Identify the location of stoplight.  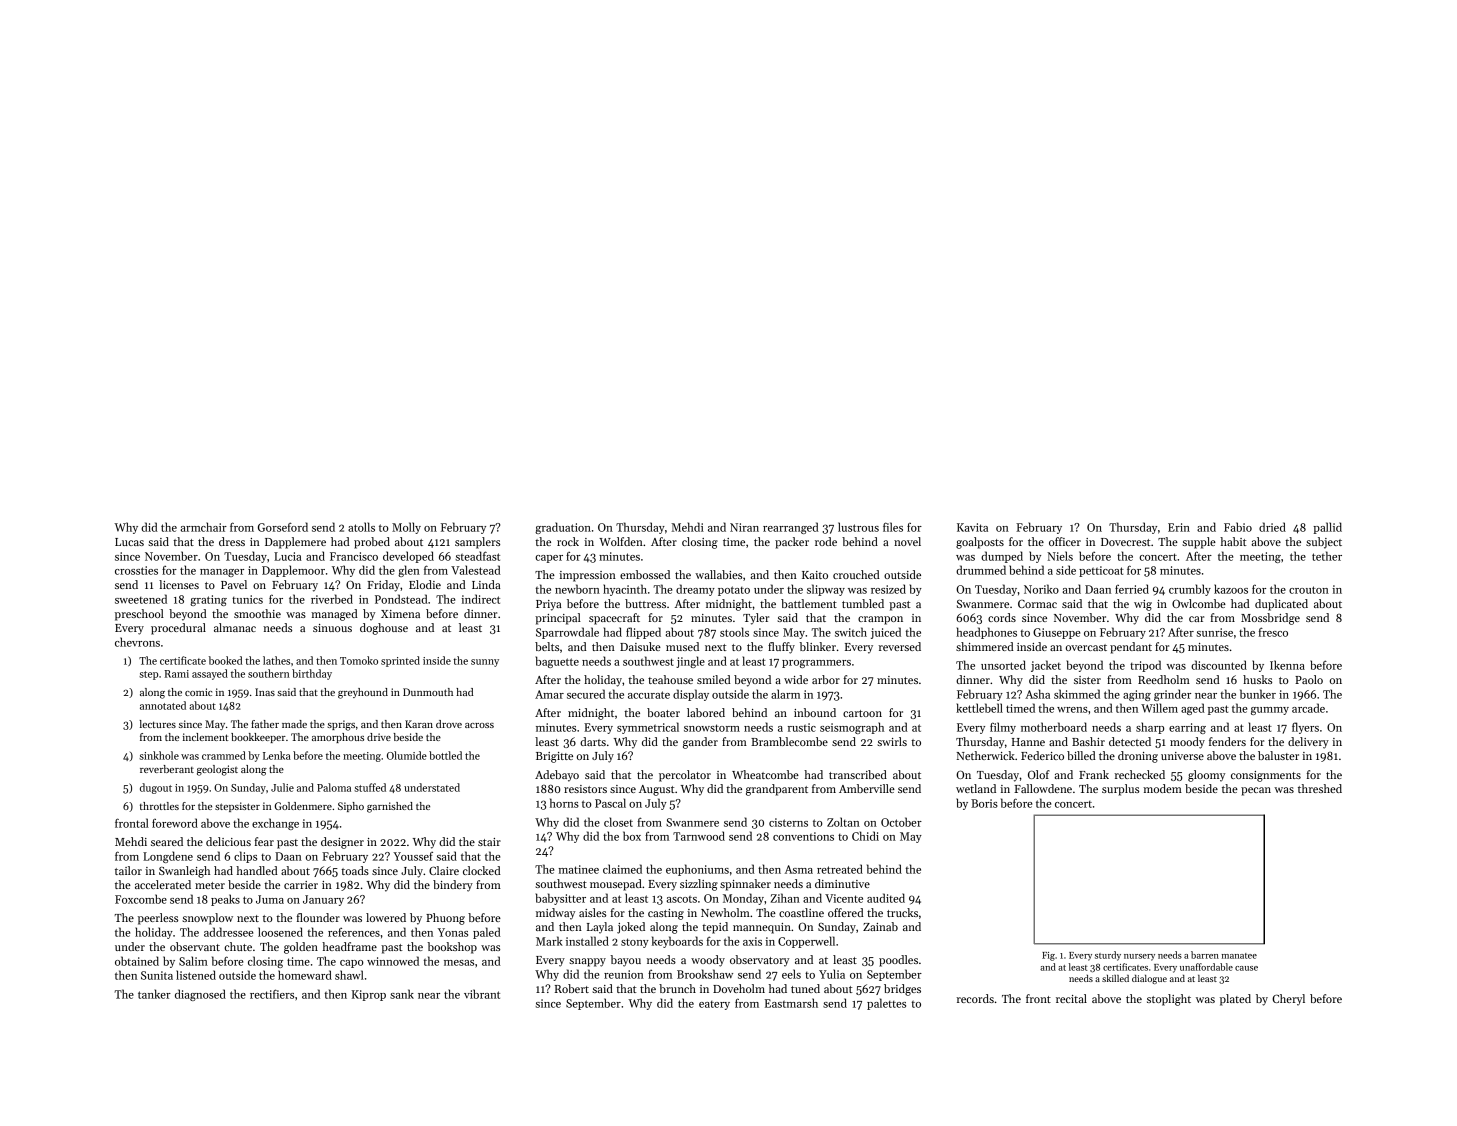
(1169, 1000).
